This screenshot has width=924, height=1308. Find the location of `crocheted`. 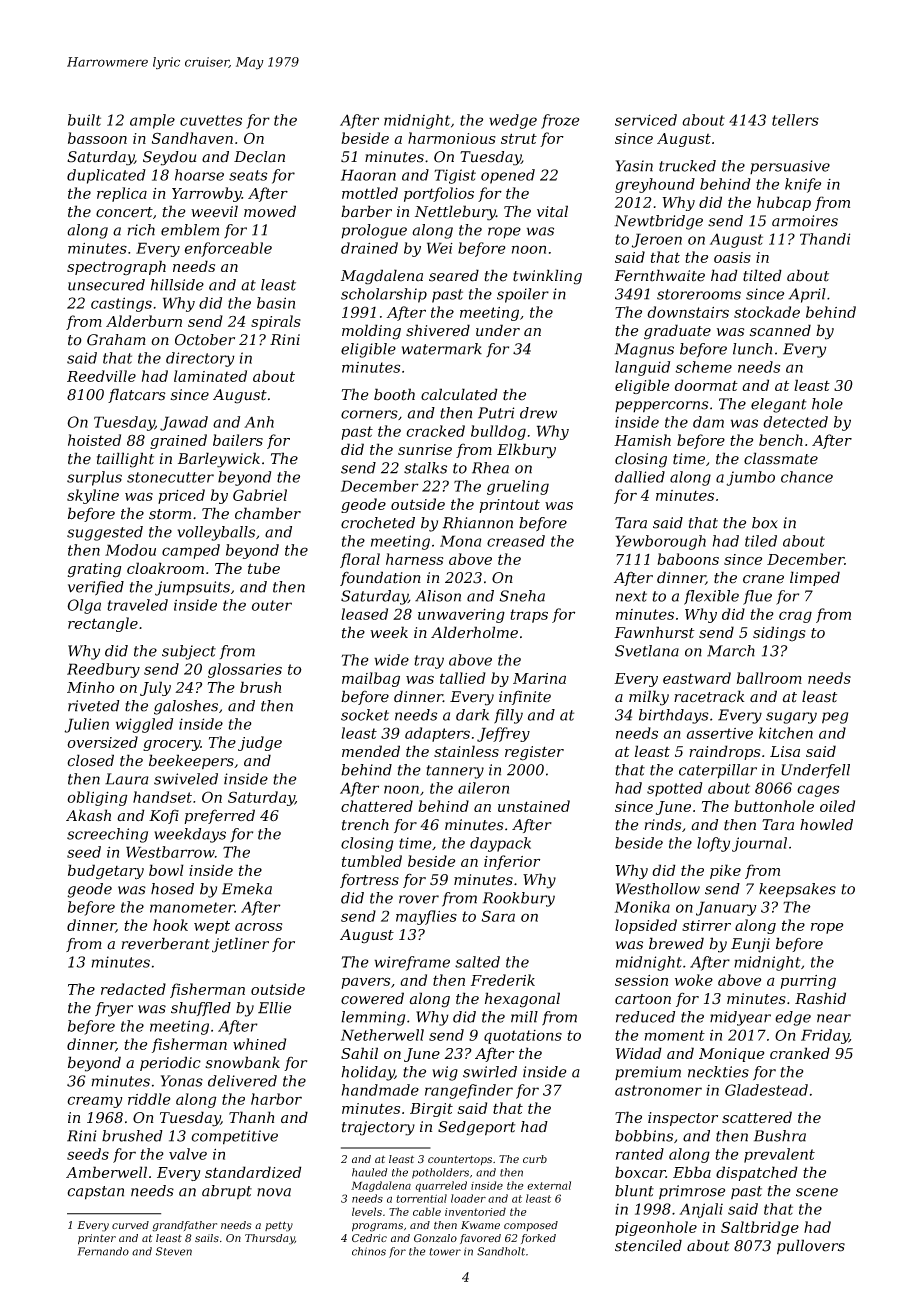

crocheted is located at coordinates (378, 523).
